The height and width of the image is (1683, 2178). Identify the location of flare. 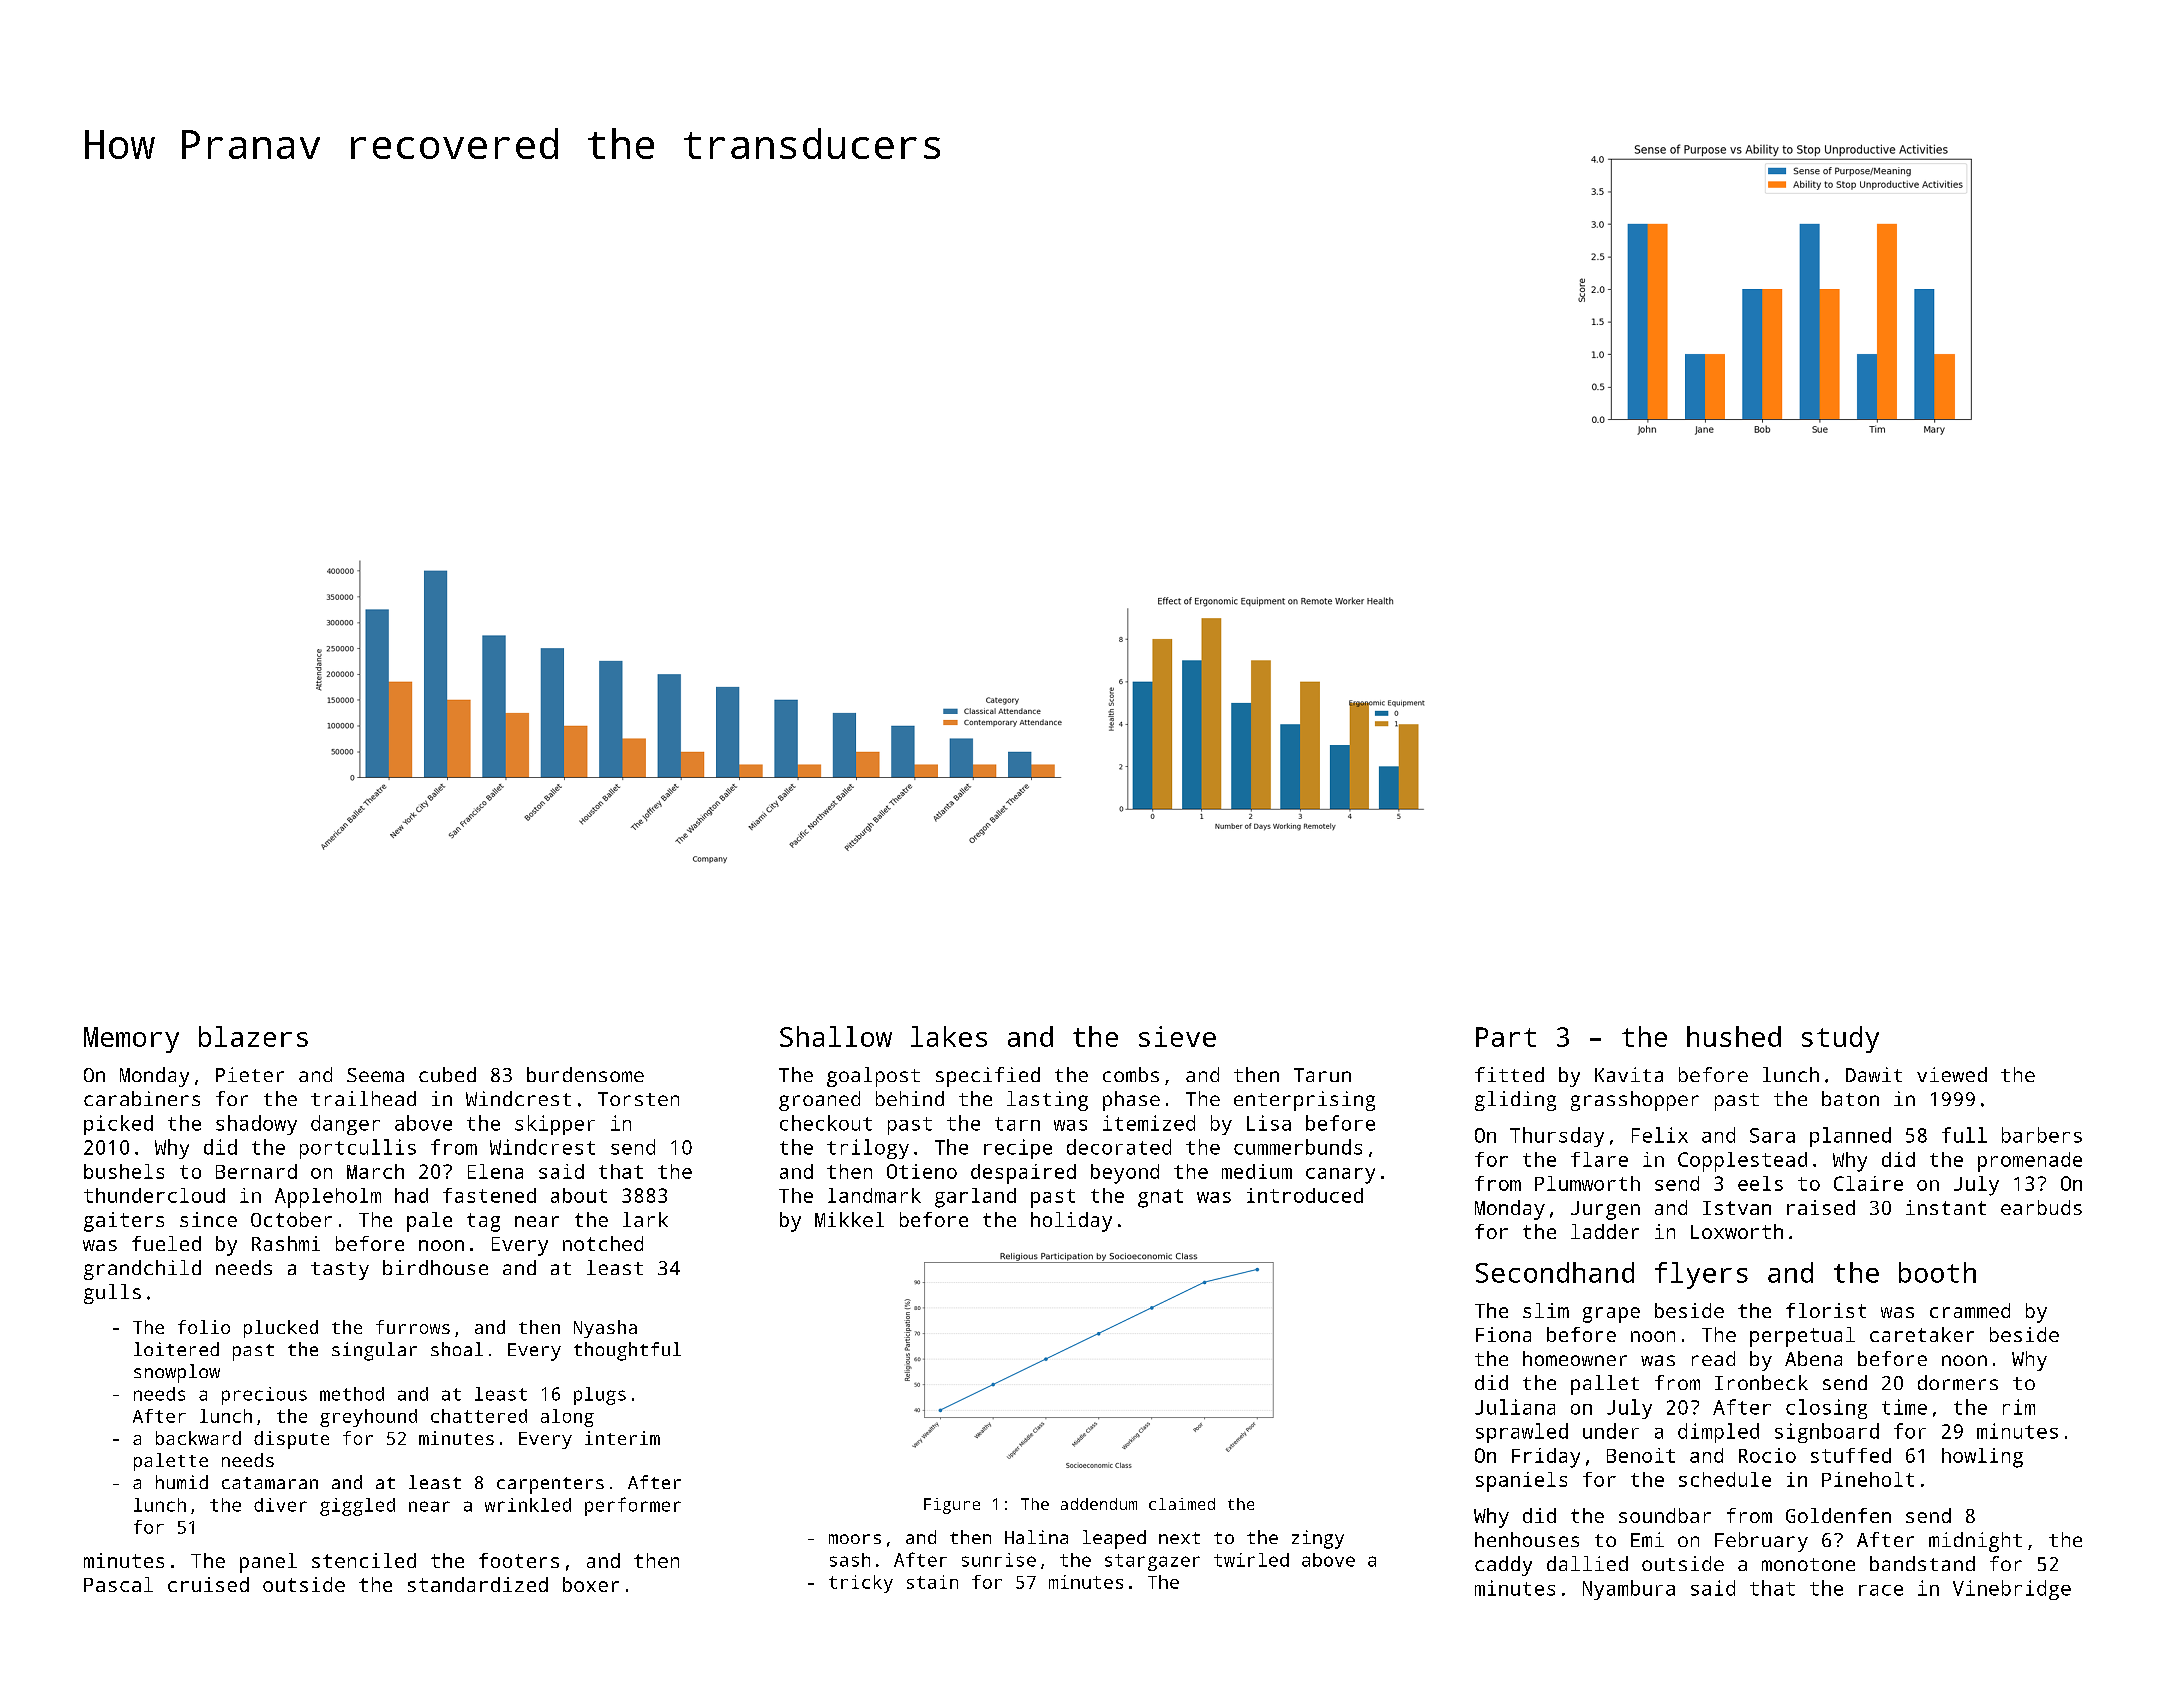
(1599, 1159).
